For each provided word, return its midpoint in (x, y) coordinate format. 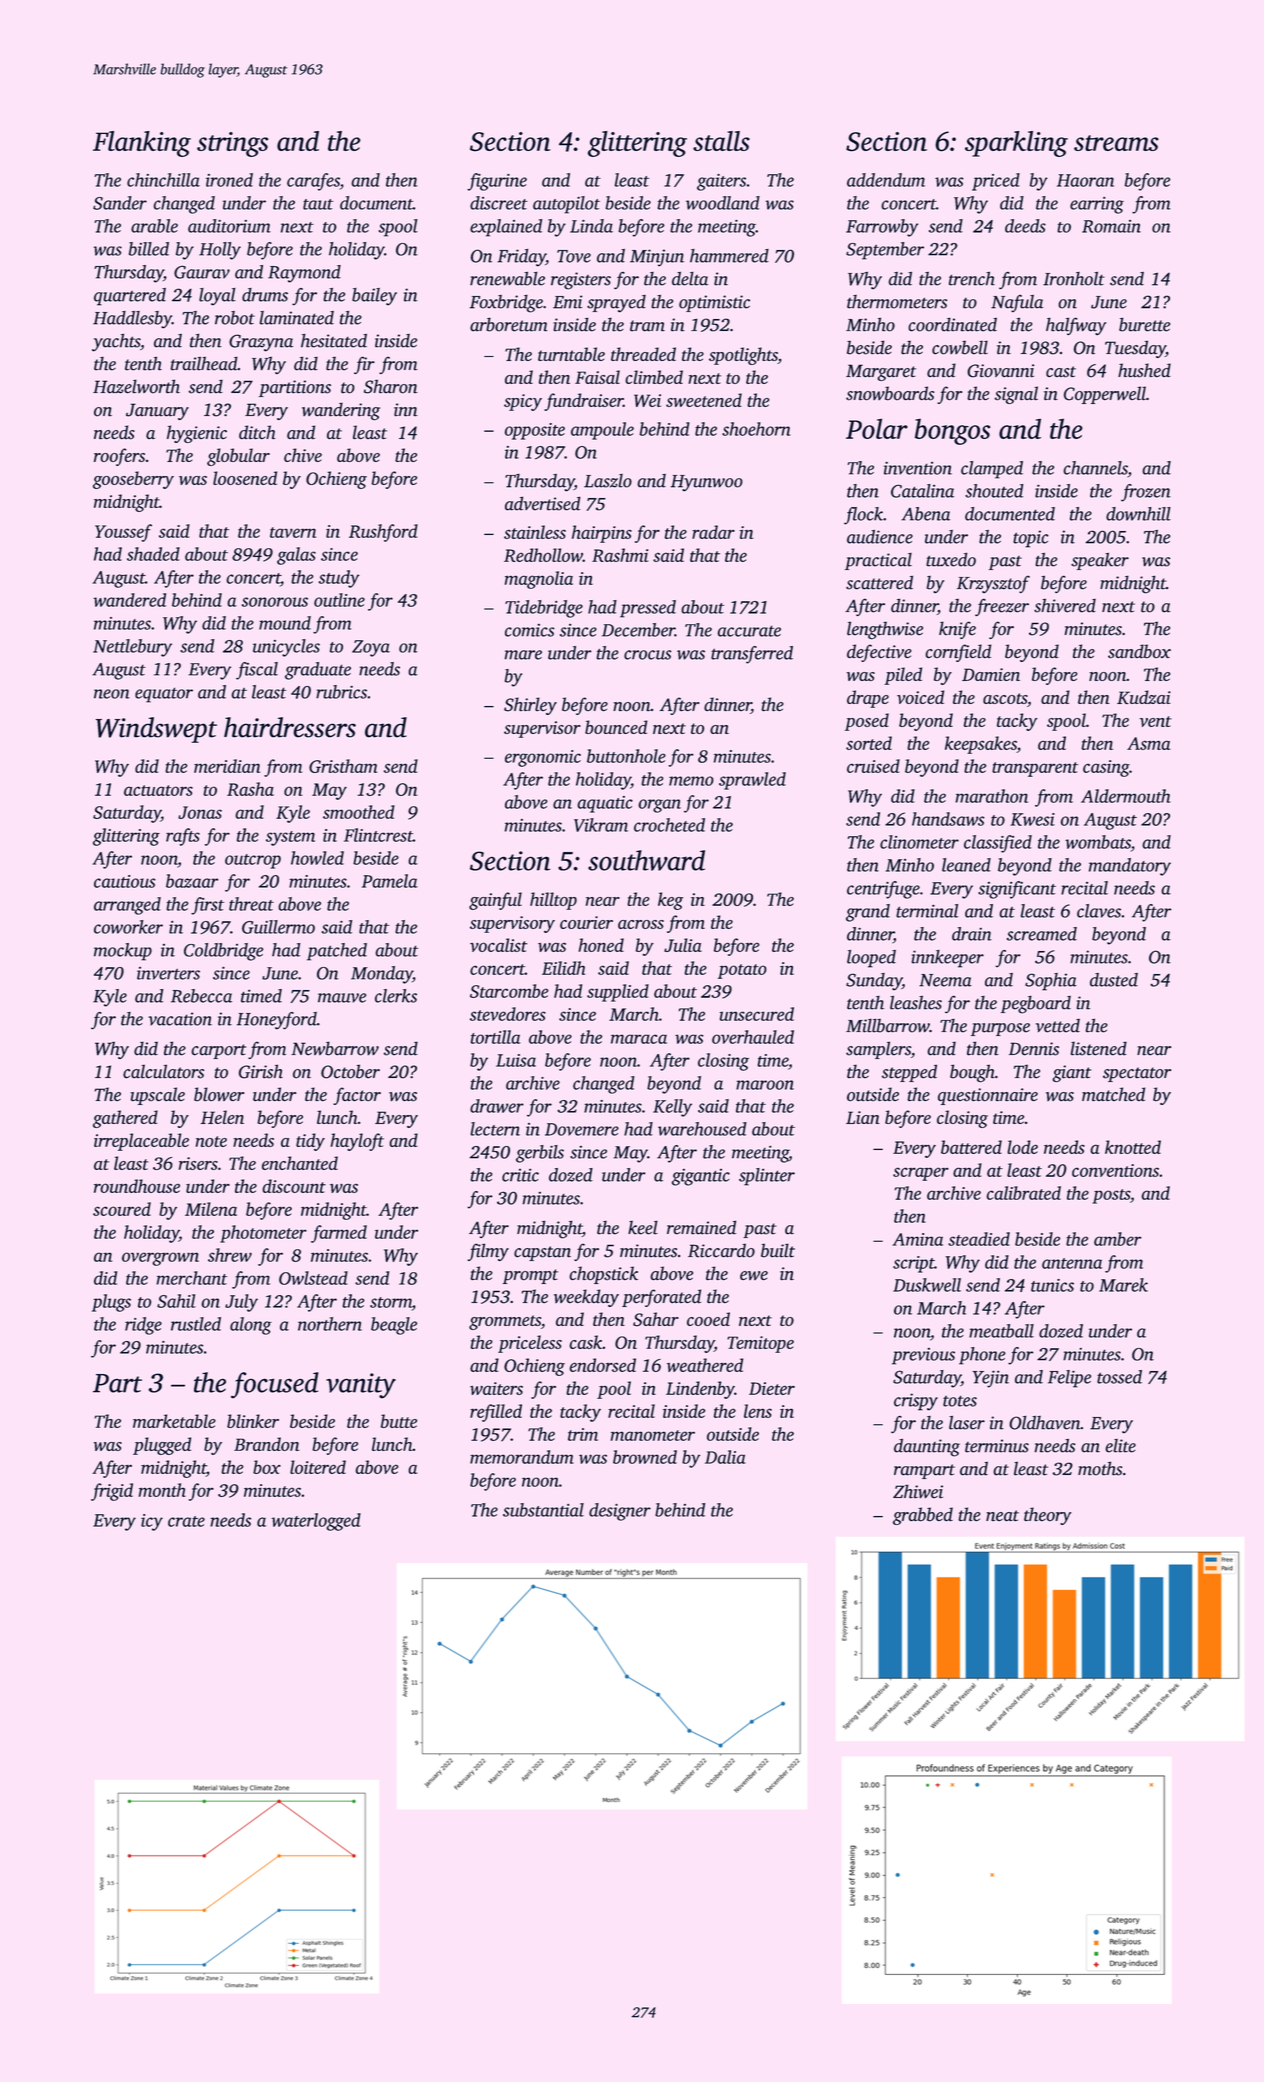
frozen (1146, 493)
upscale (158, 1096)
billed (149, 249)
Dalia (725, 1457)
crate (186, 1521)
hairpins (602, 534)
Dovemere (582, 1129)
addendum (886, 180)
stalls (721, 141)
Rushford (383, 533)
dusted (1114, 980)
